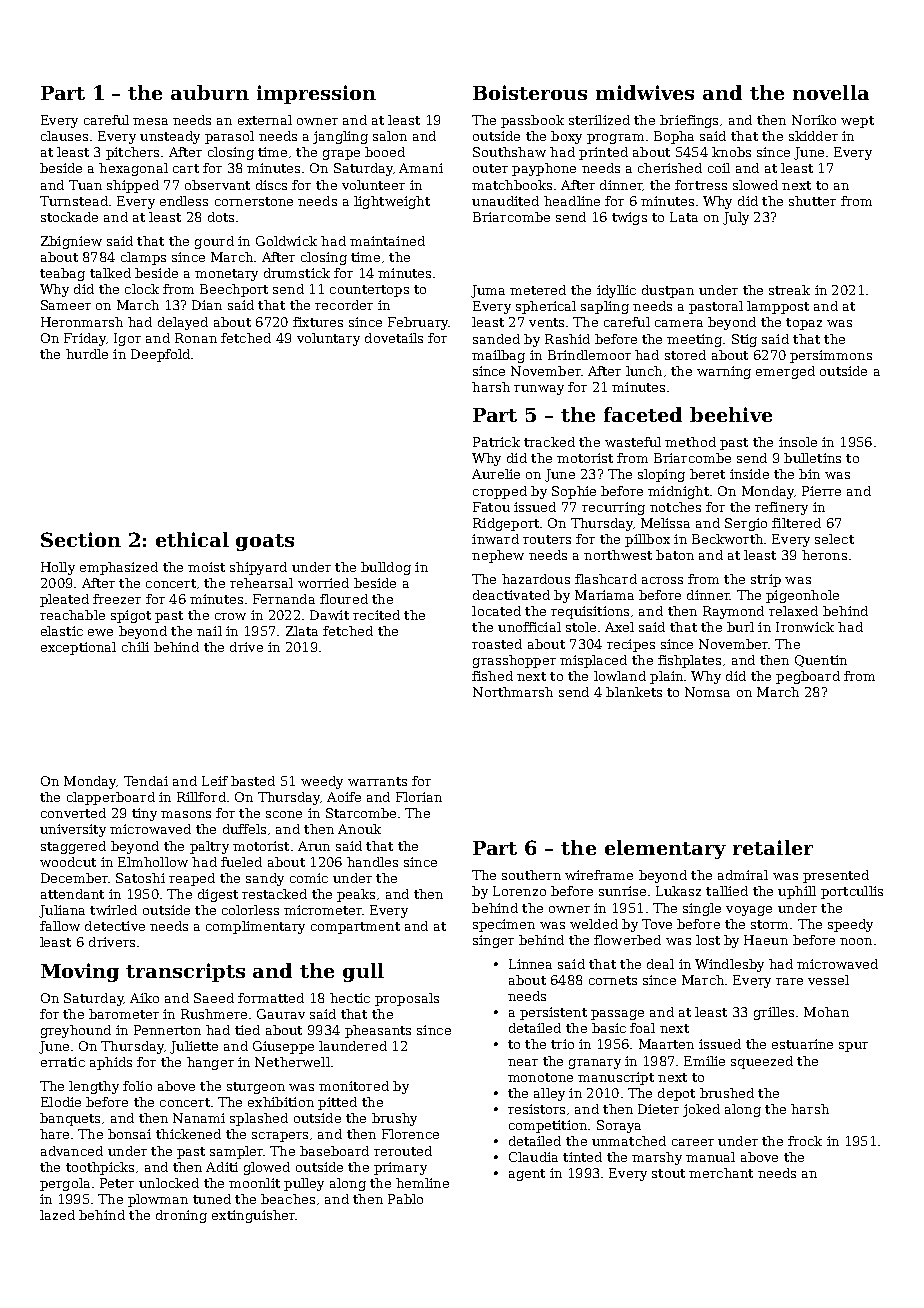 Image resolution: width=924 pixels, height=1308 pixels. What do you see at coordinates (304, 1184) in the screenshot?
I see `pulley` at bounding box center [304, 1184].
